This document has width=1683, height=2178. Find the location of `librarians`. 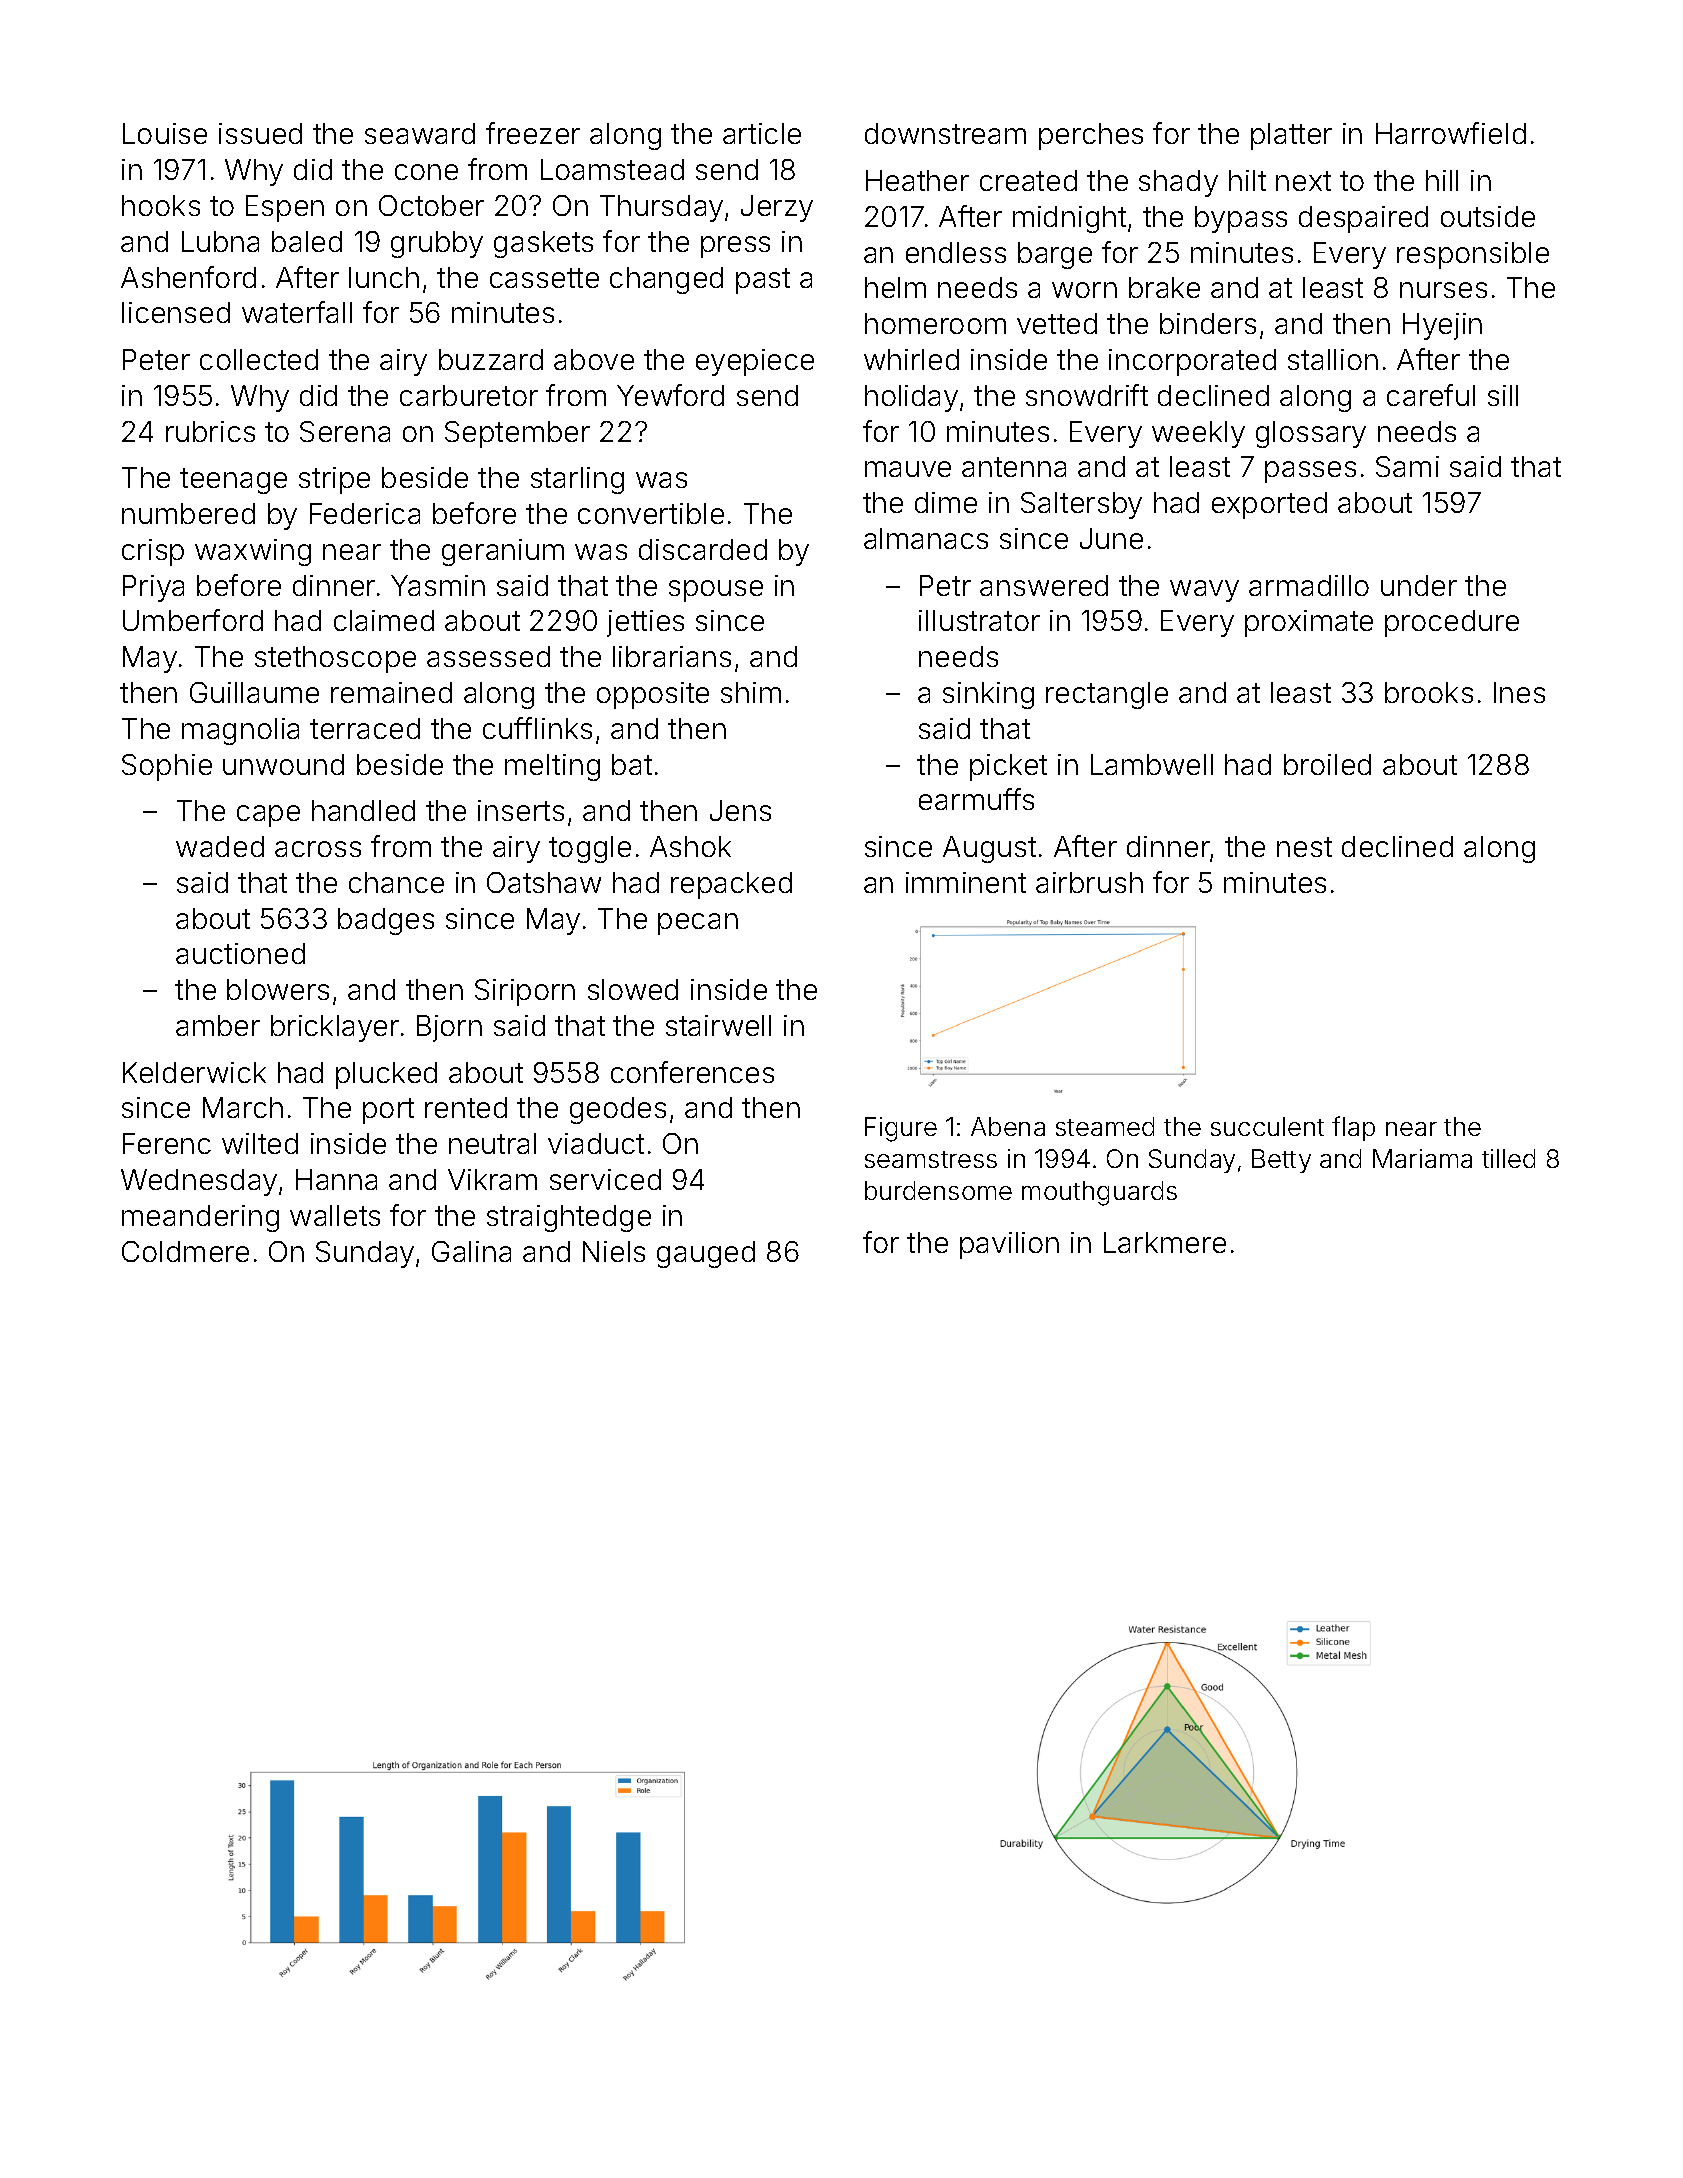

librarians is located at coordinates (672, 656).
